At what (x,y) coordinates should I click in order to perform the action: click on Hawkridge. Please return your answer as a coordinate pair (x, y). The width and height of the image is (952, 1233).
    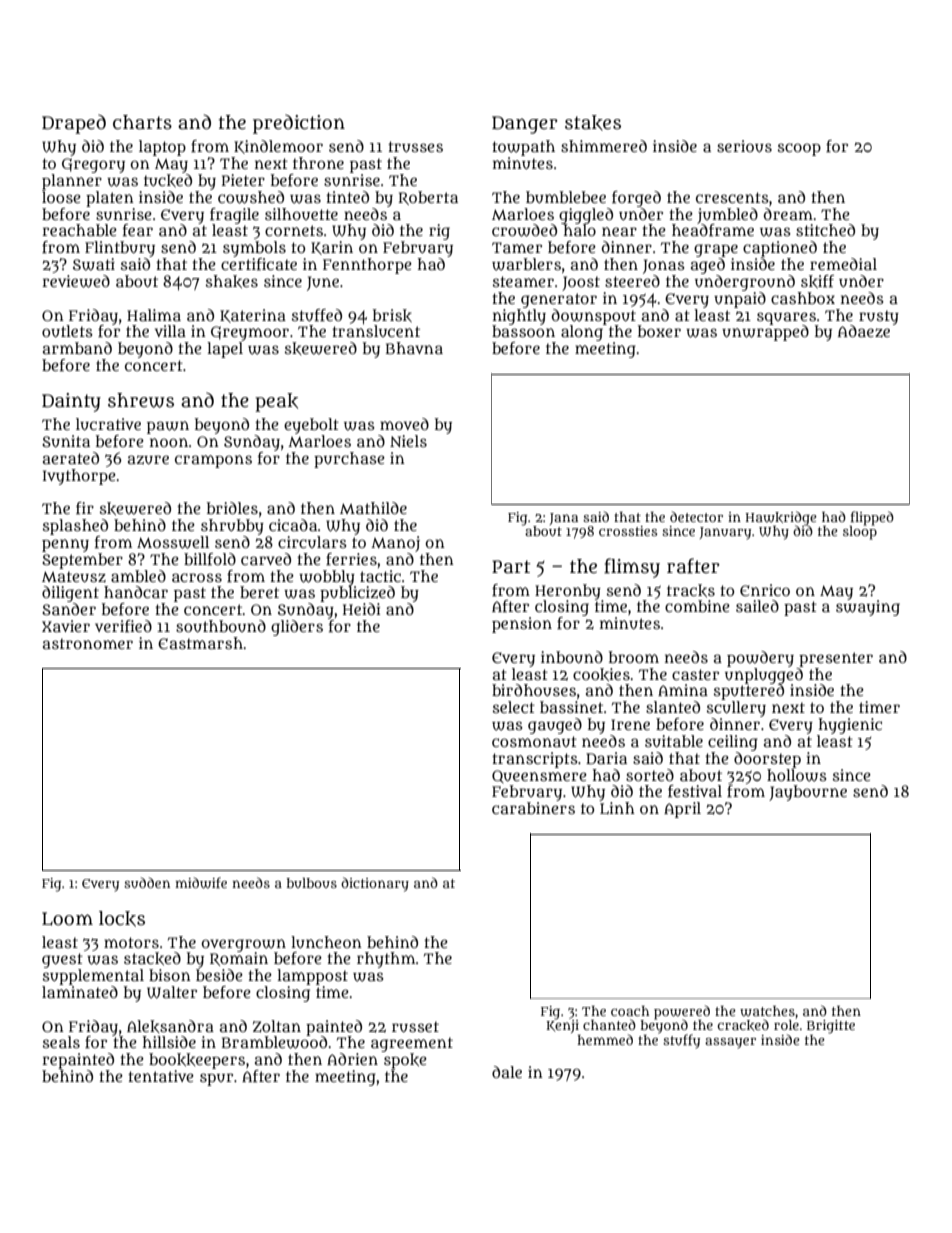
    Looking at the image, I should click on (781, 518).
